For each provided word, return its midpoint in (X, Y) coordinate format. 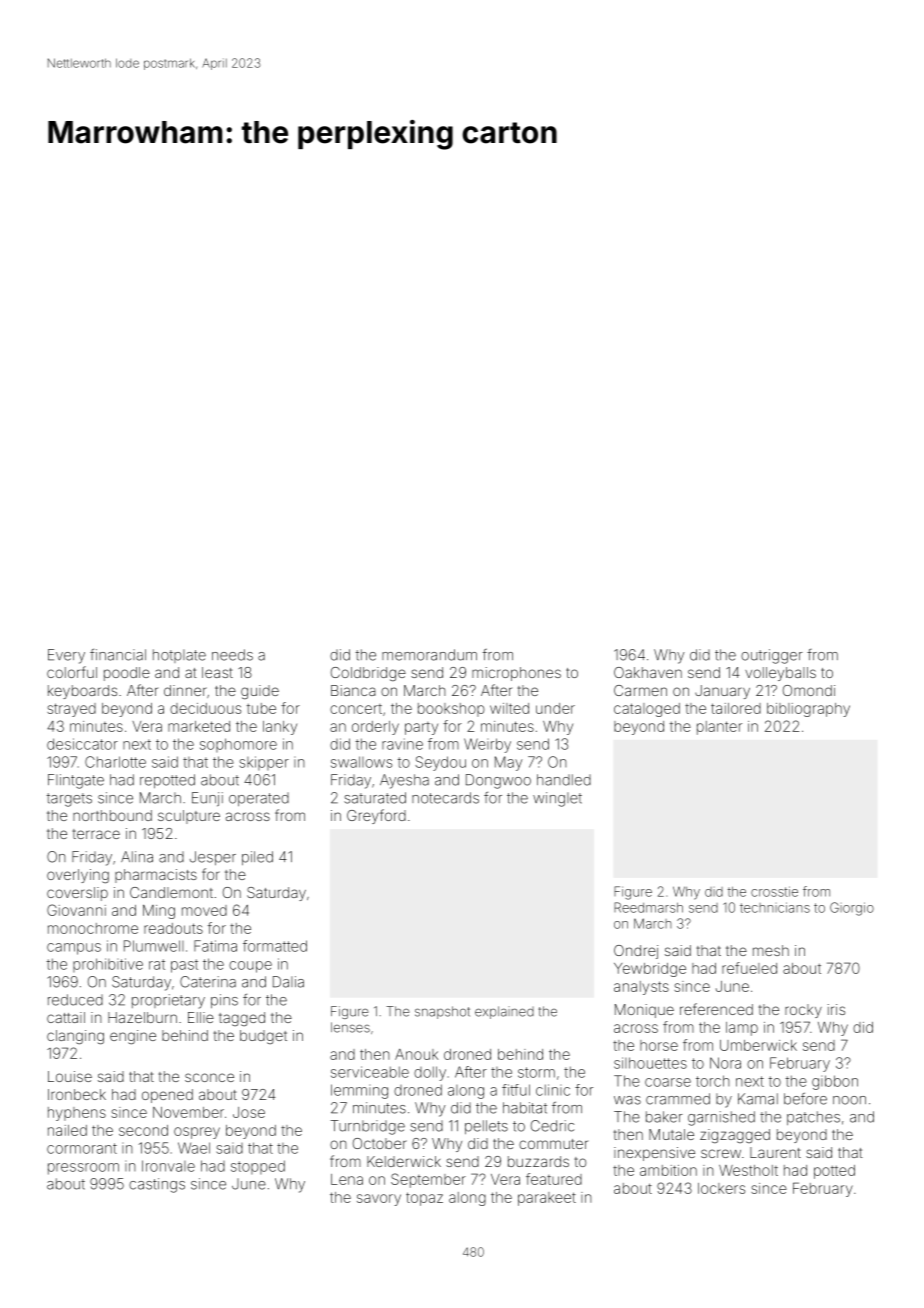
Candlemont (171, 892)
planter (719, 728)
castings (157, 1185)
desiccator (82, 744)
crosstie (774, 891)
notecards (445, 798)
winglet (557, 799)
